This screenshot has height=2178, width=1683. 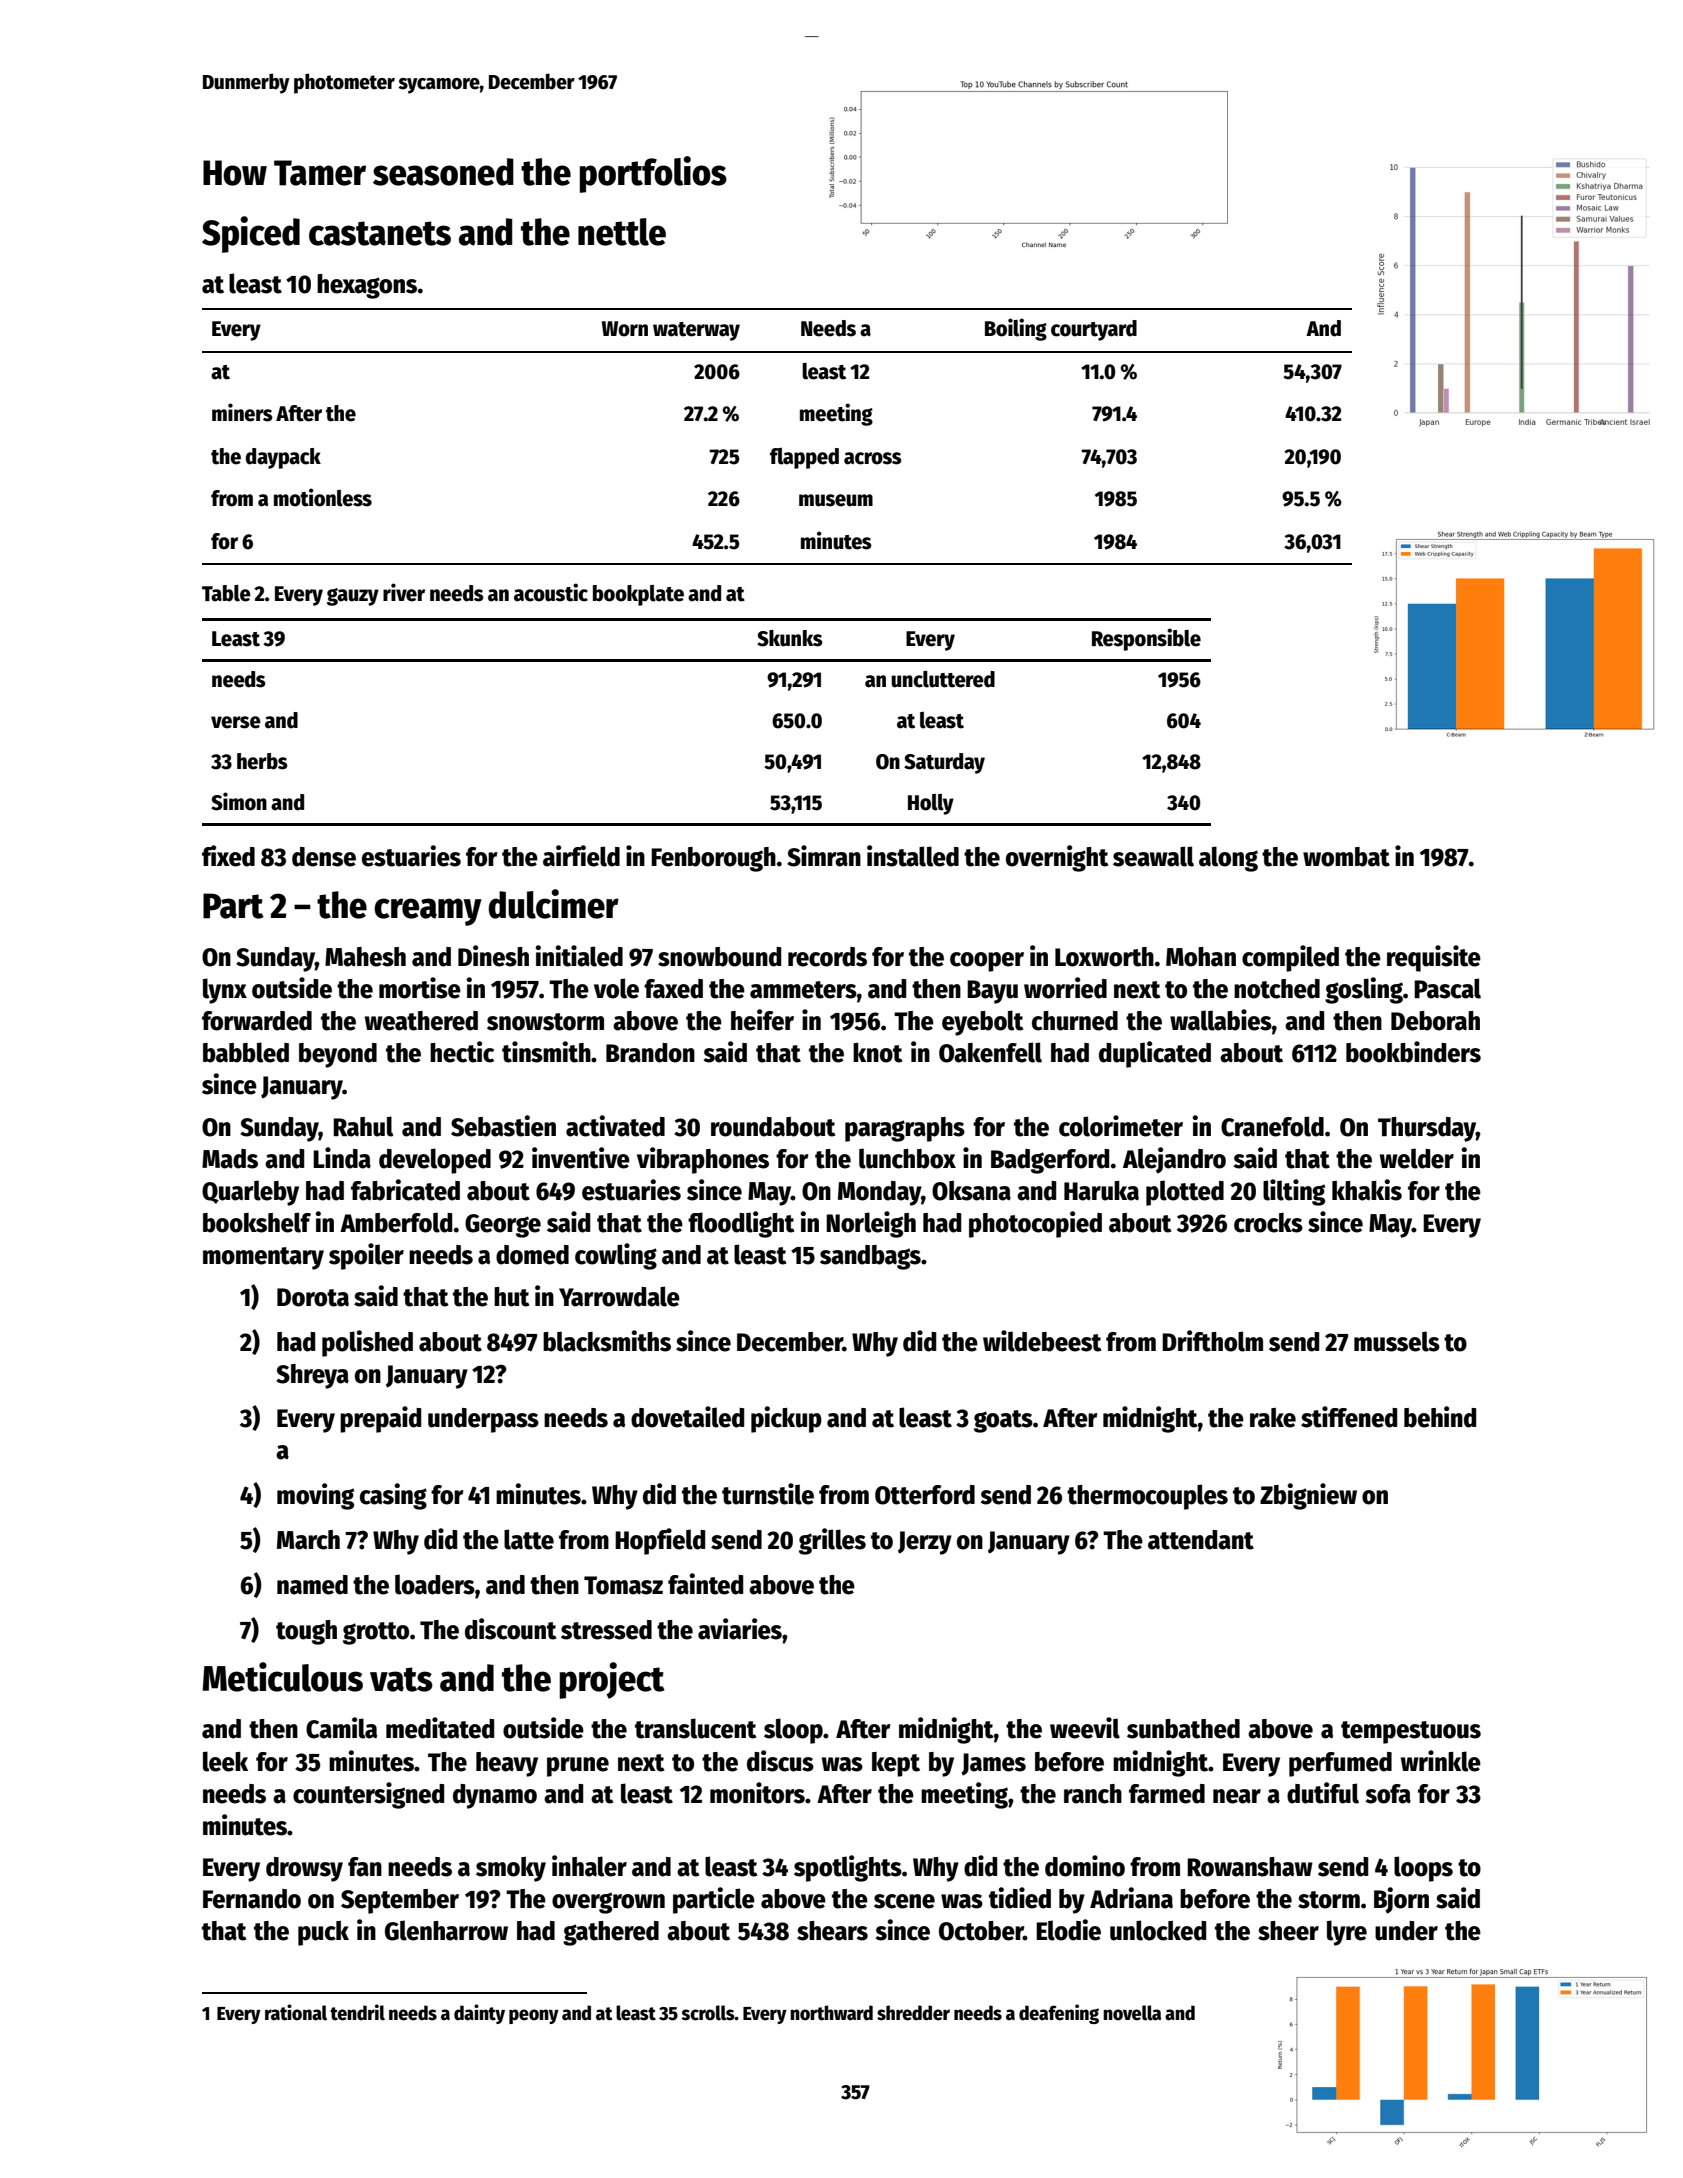 What do you see at coordinates (1146, 639) in the screenshot?
I see `Responsible` at bounding box center [1146, 639].
